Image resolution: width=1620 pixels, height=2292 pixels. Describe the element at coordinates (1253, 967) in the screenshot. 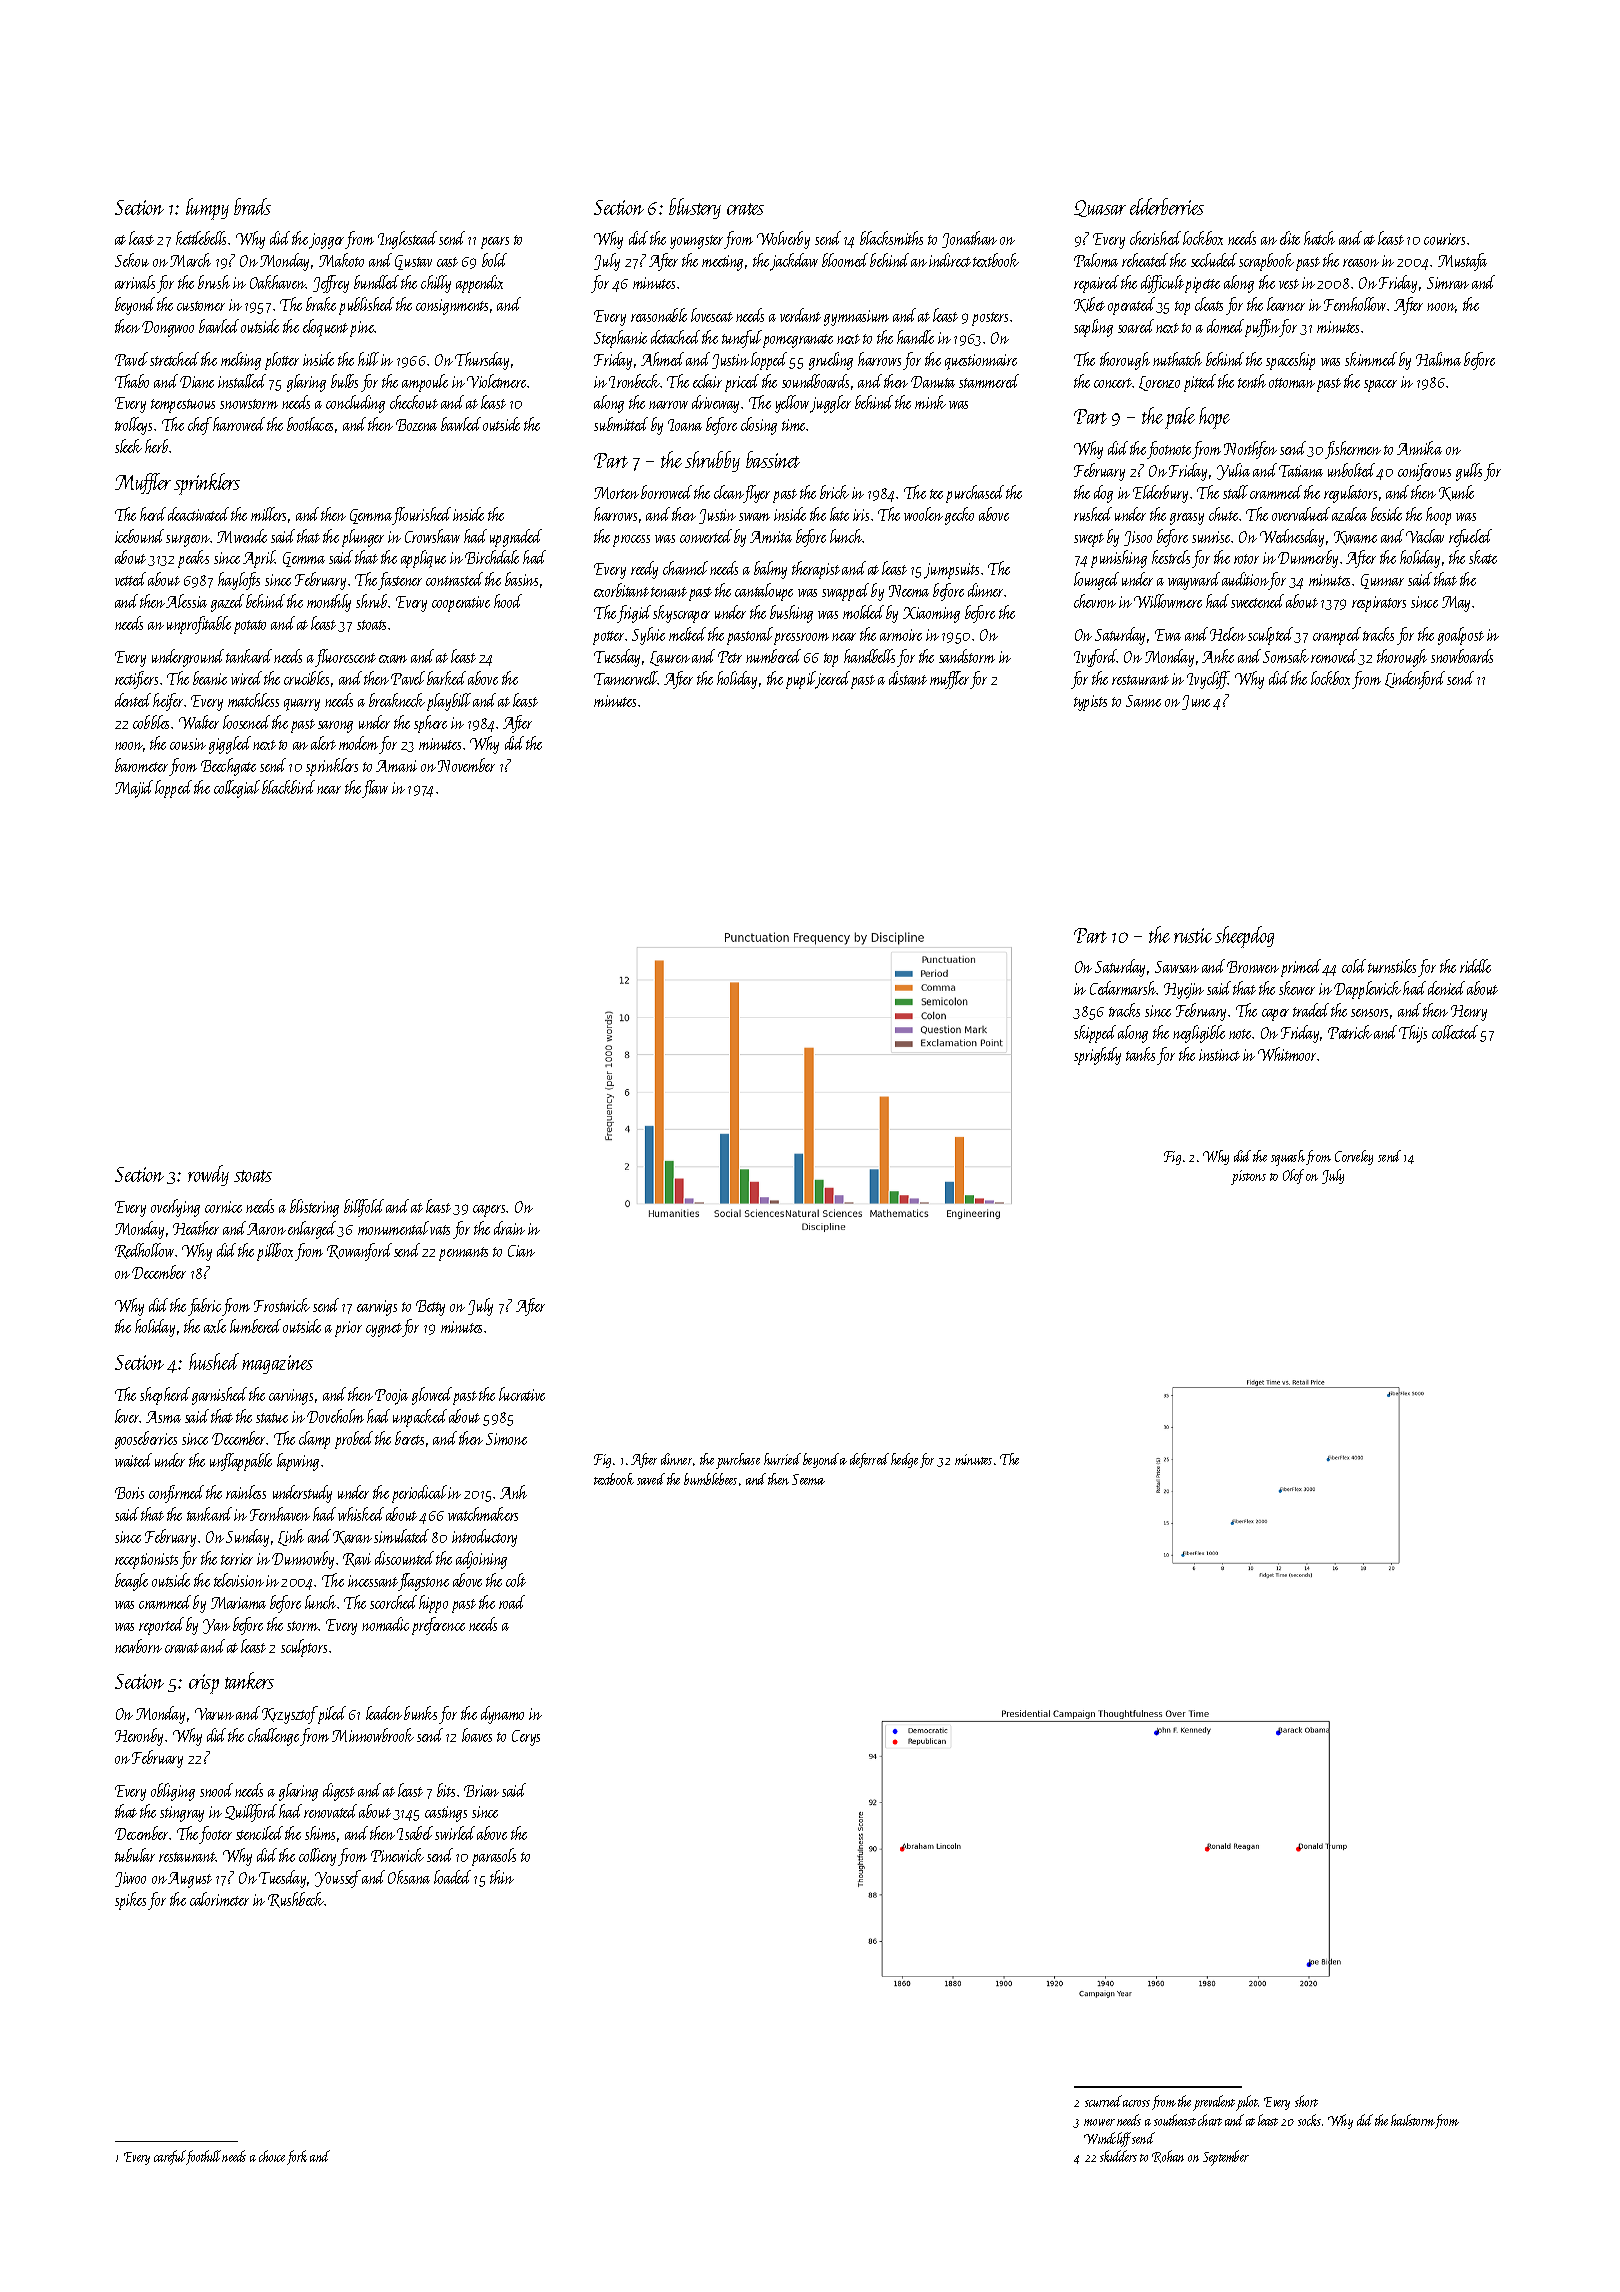

I see `Bronwen` at that location.
